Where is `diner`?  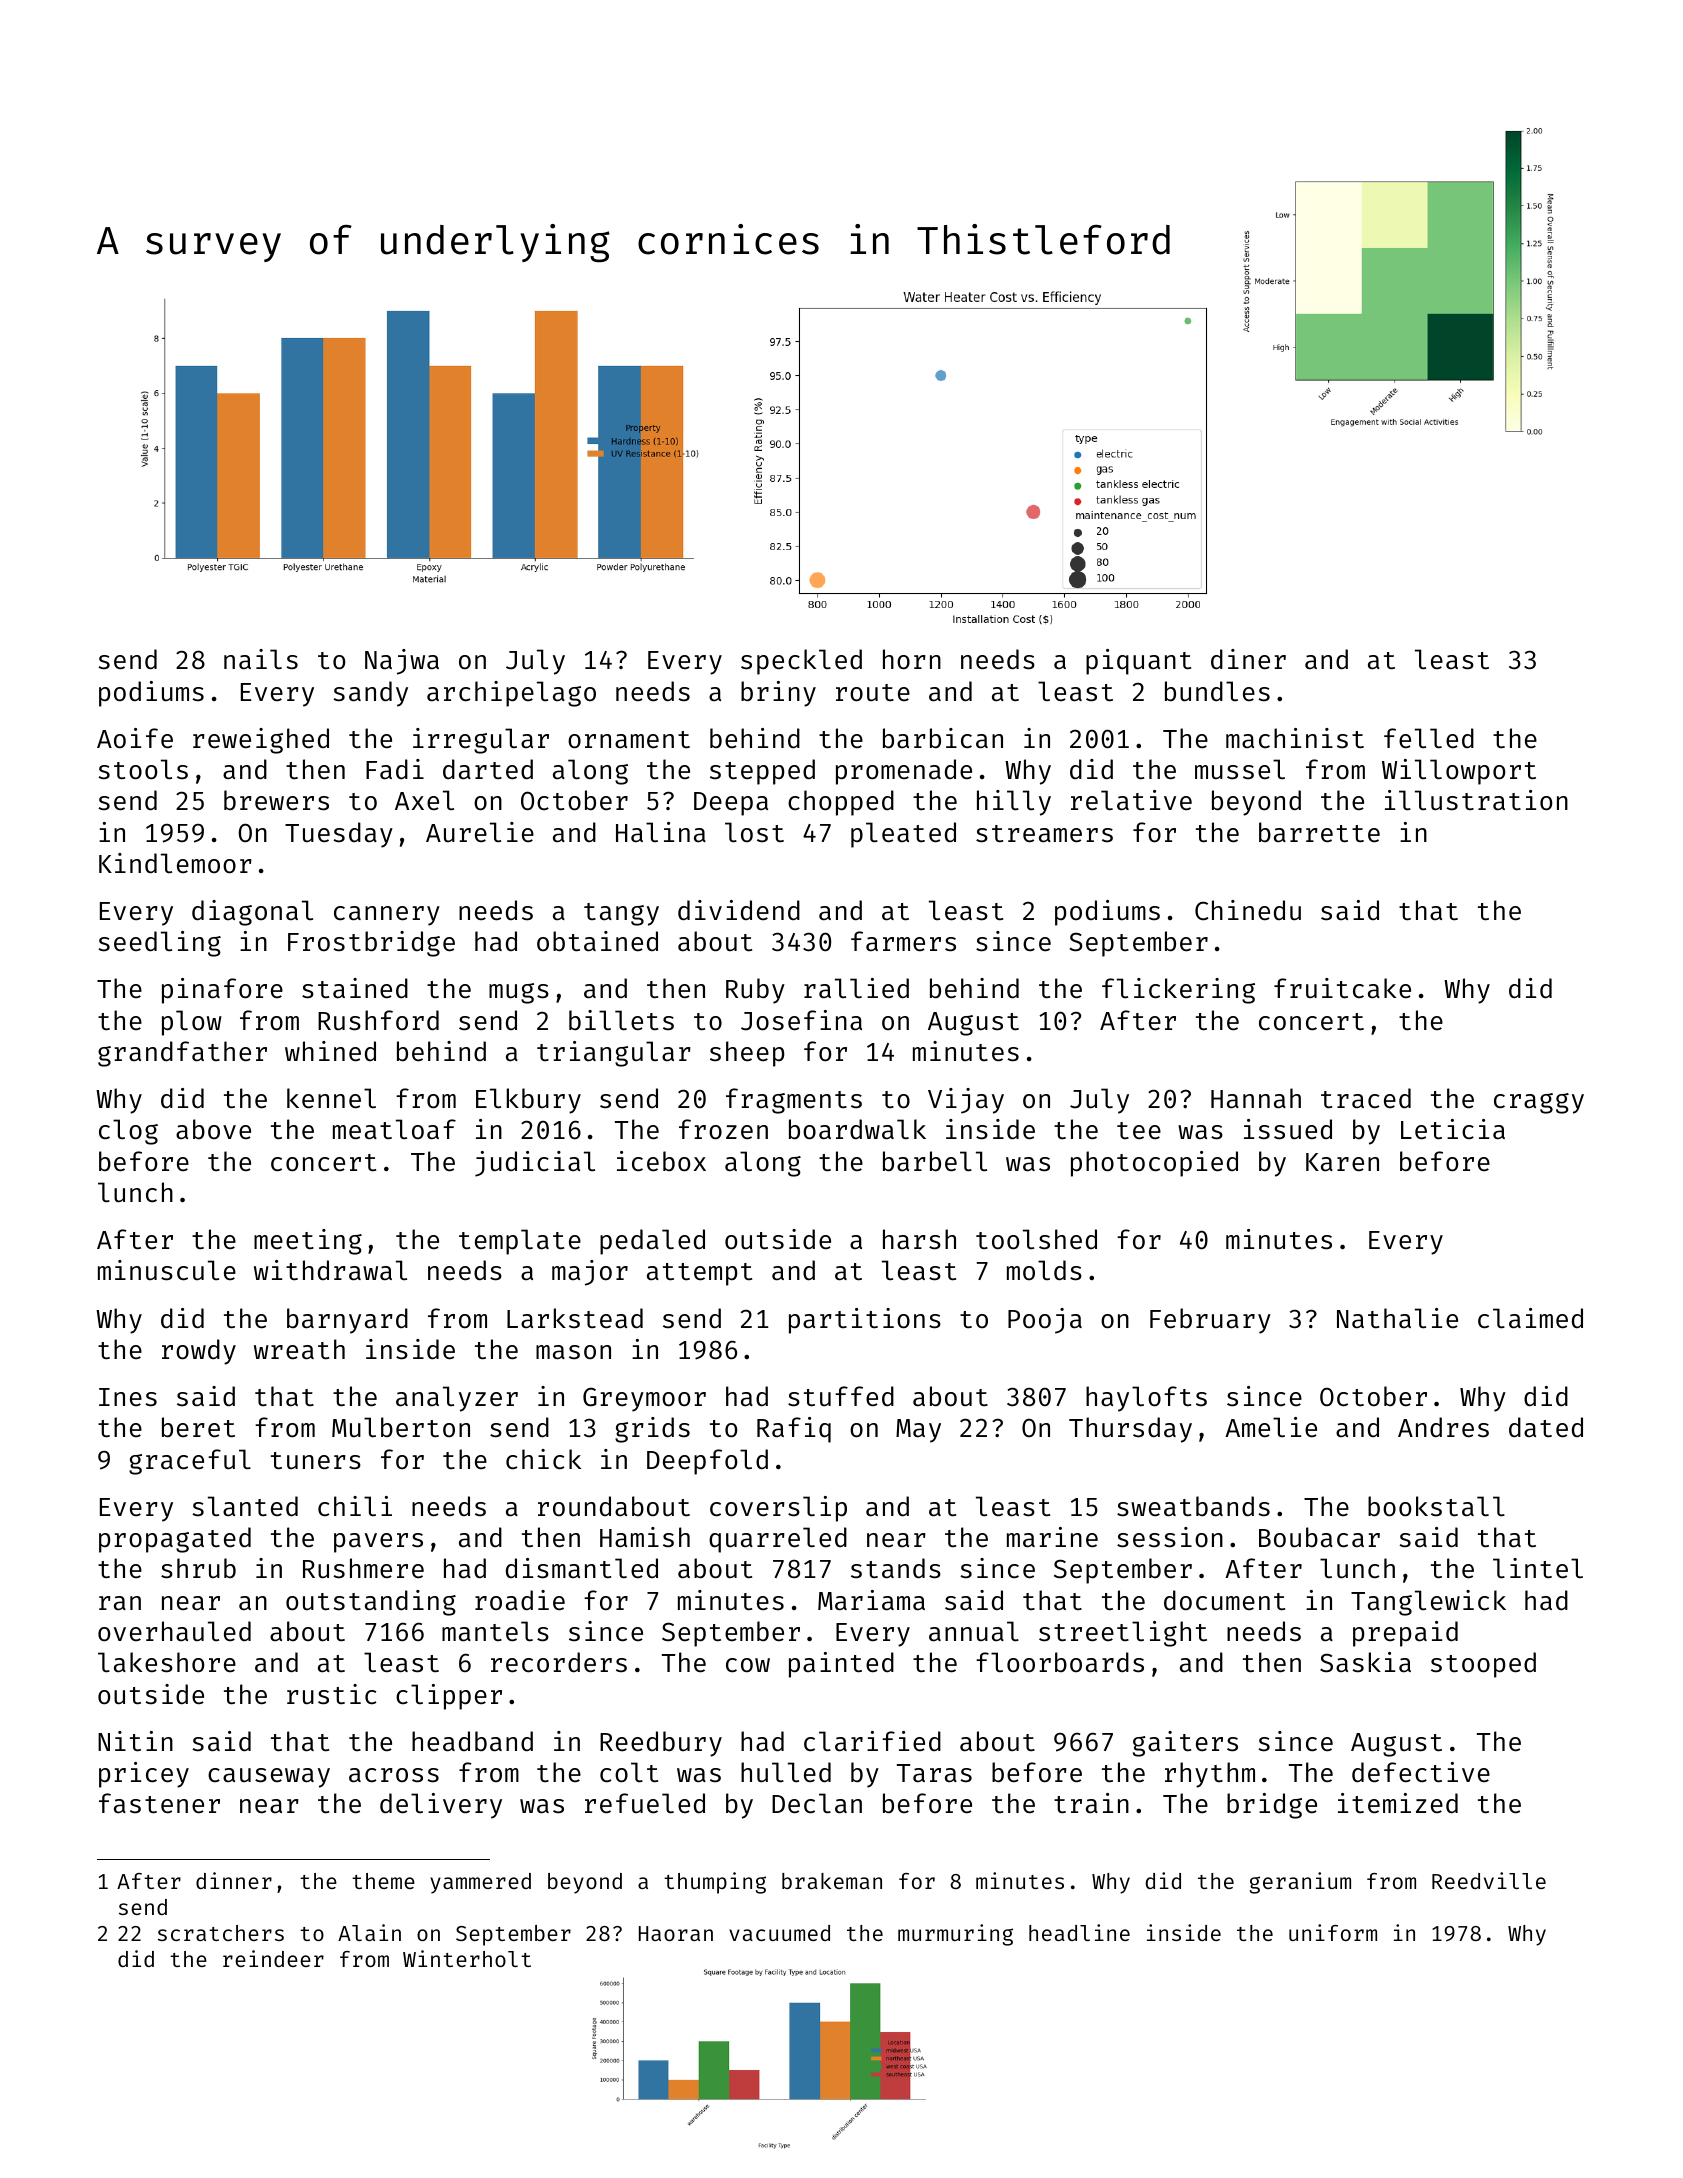
diner is located at coordinates (1248, 659).
